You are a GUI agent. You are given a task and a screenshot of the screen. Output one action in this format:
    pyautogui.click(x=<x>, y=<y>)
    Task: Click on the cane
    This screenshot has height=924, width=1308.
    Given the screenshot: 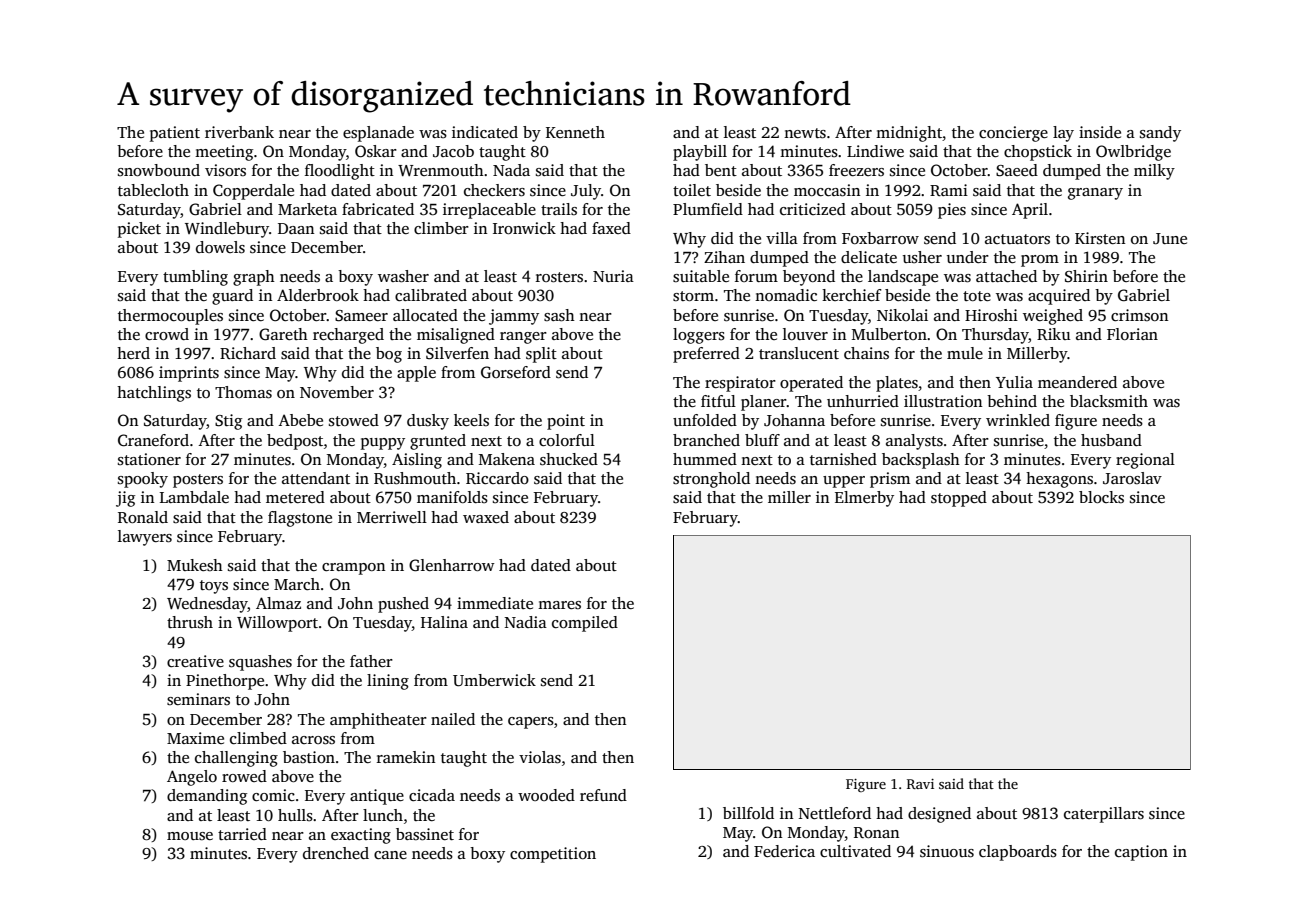 What is the action you would take?
    pyautogui.click(x=390, y=855)
